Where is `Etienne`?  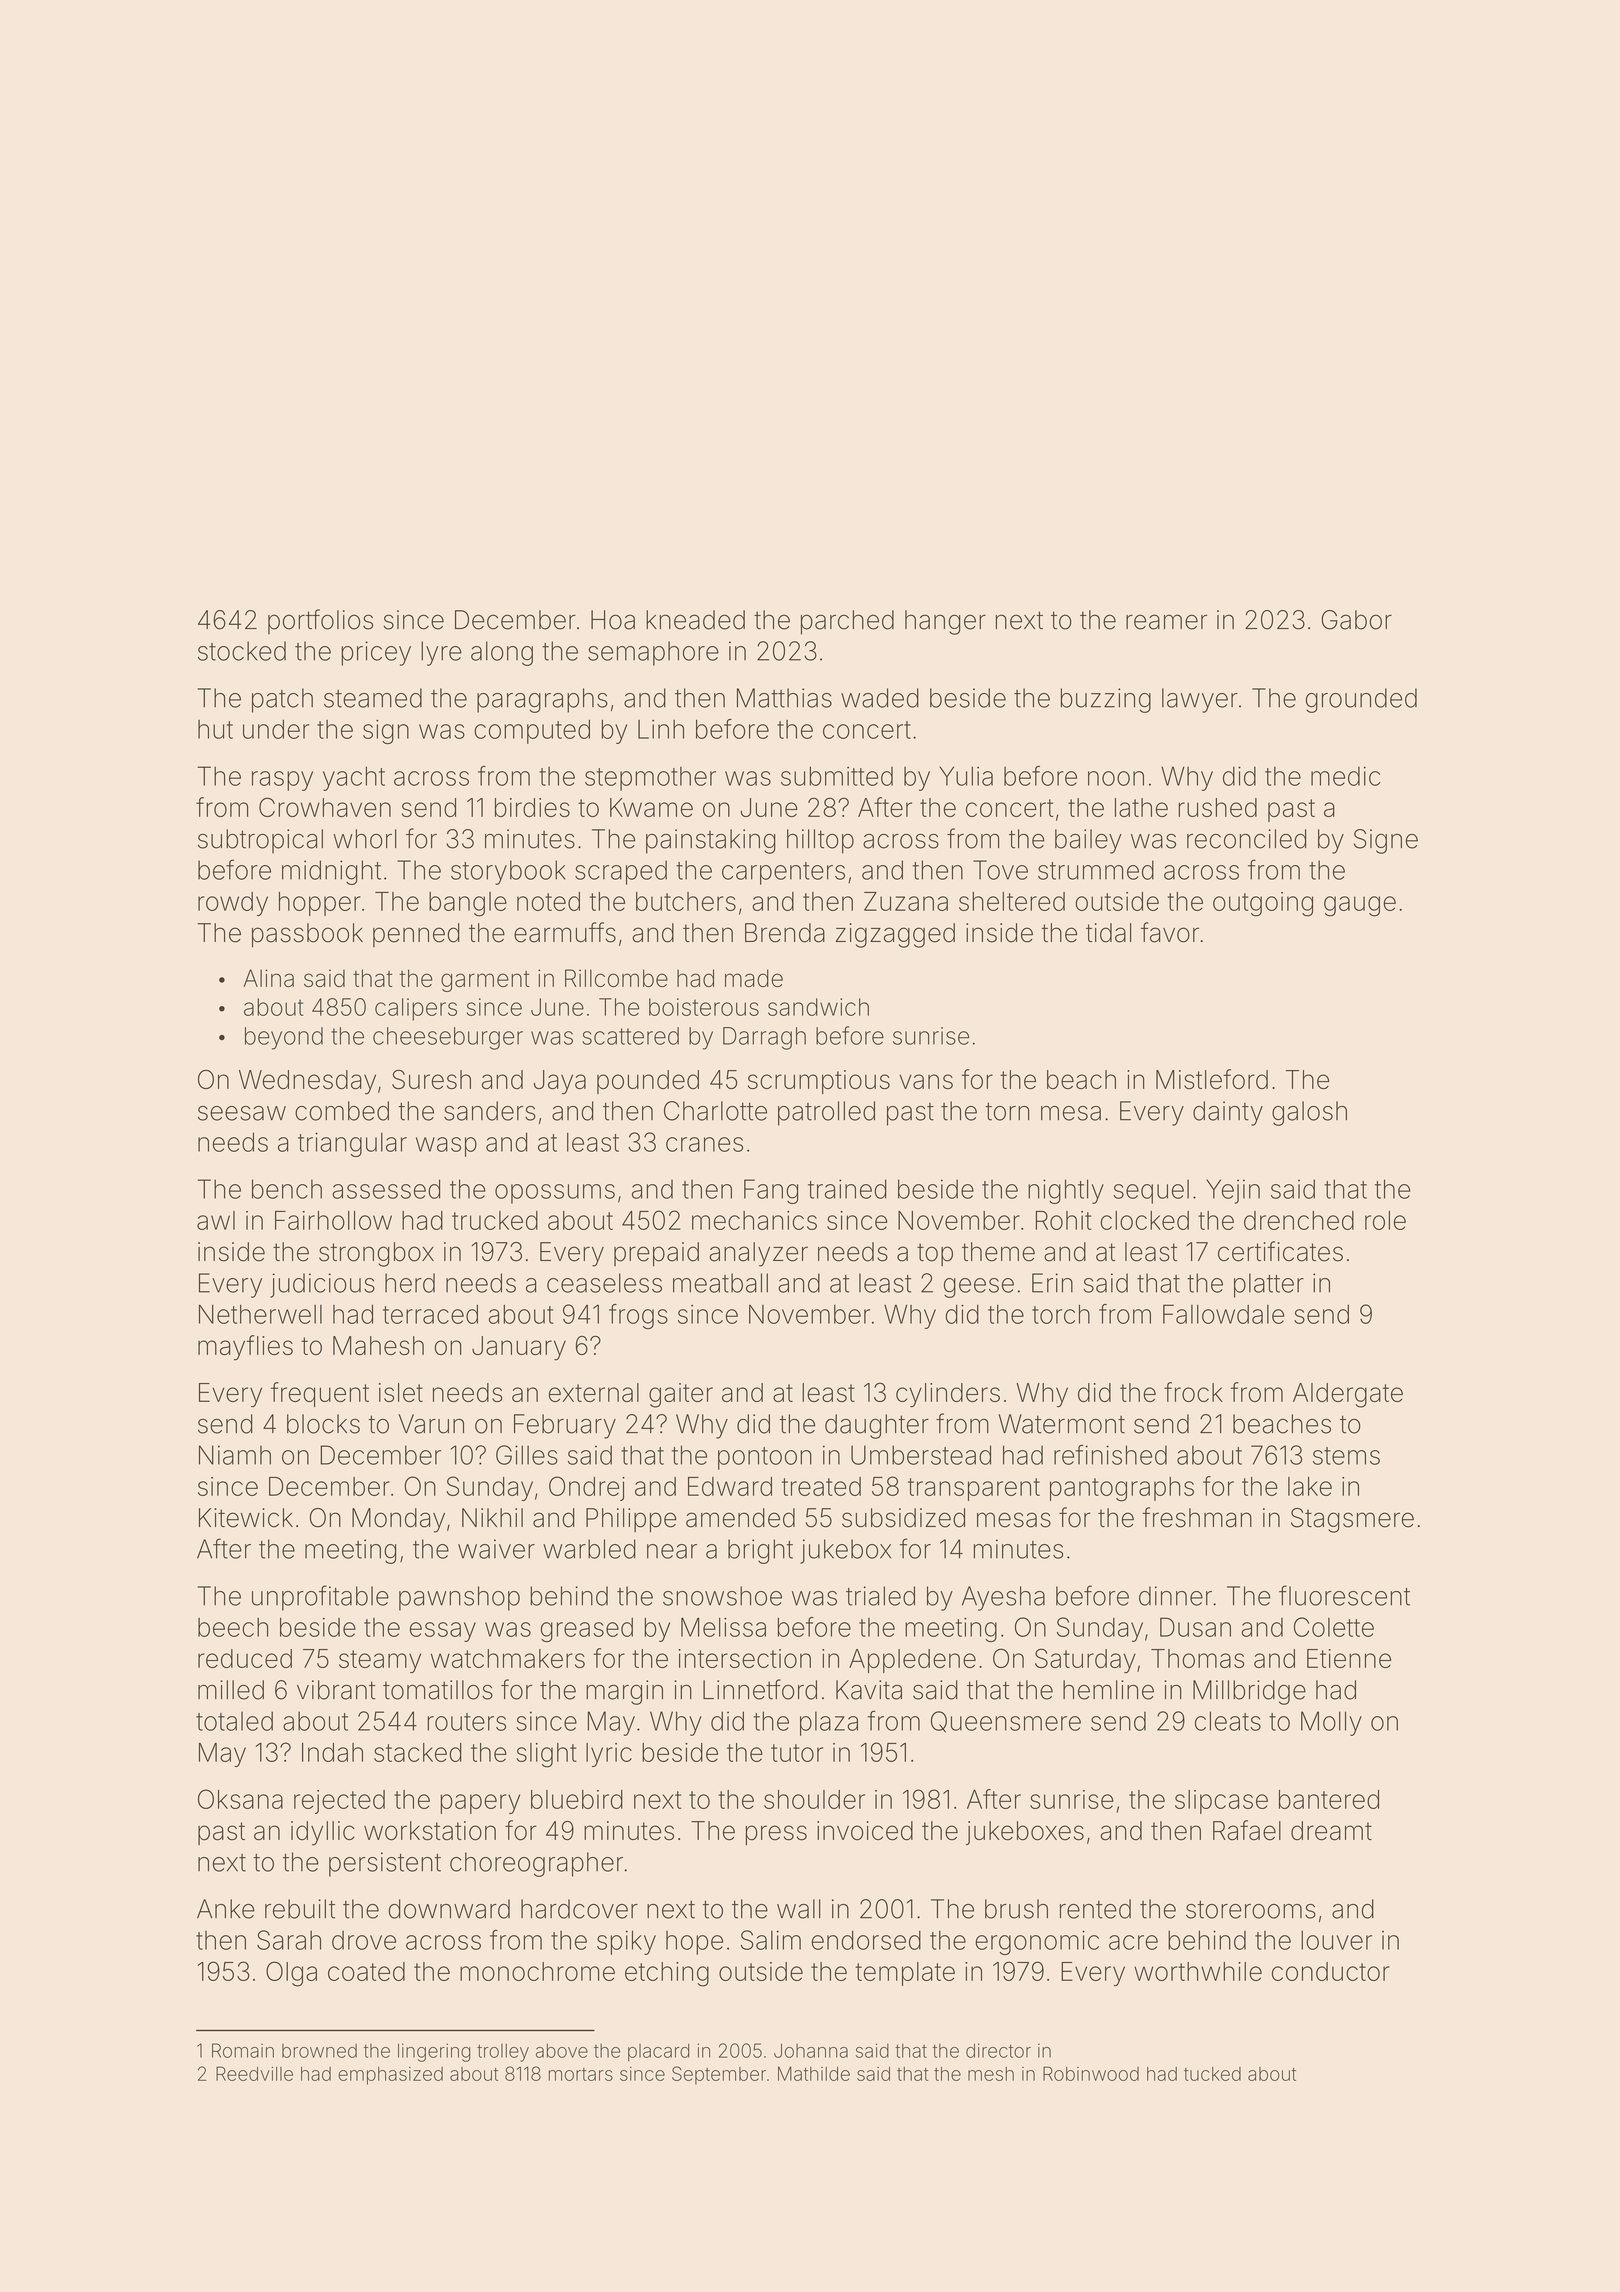
Etienne is located at coordinates (1349, 1658).
